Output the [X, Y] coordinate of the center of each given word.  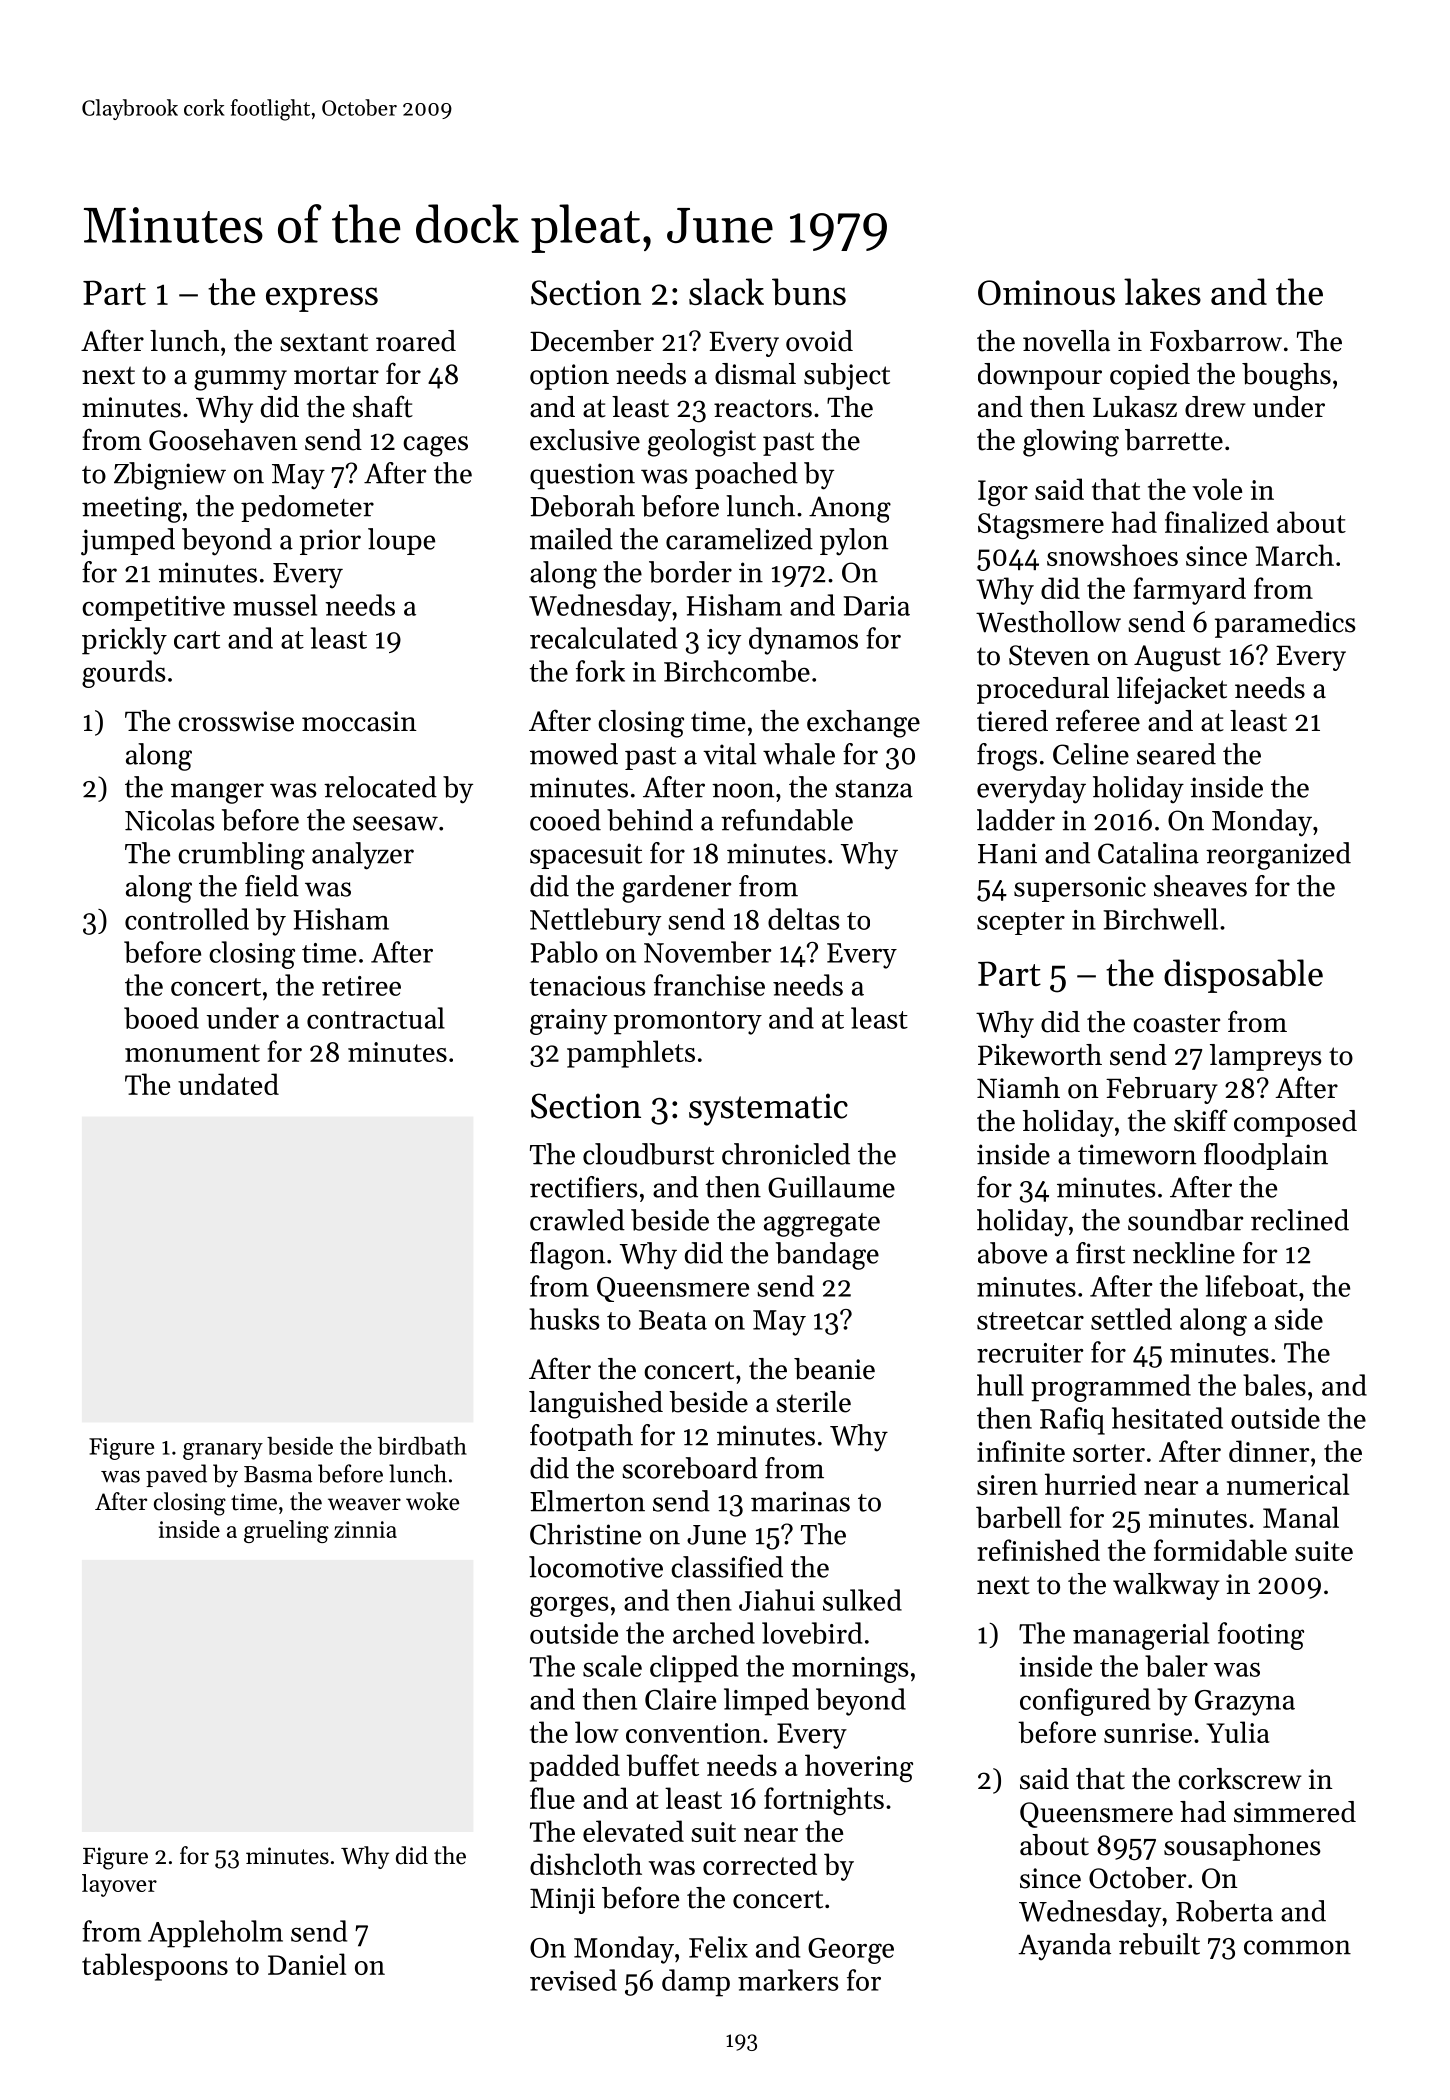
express [322, 299]
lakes [1162, 291]
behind [650, 820]
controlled [187, 919]
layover [119, 1885]
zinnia [365, 1529]
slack [726, 291]
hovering [859, 1768]
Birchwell [1160, 919]
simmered [1295, 1812]
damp [696, 1983]
